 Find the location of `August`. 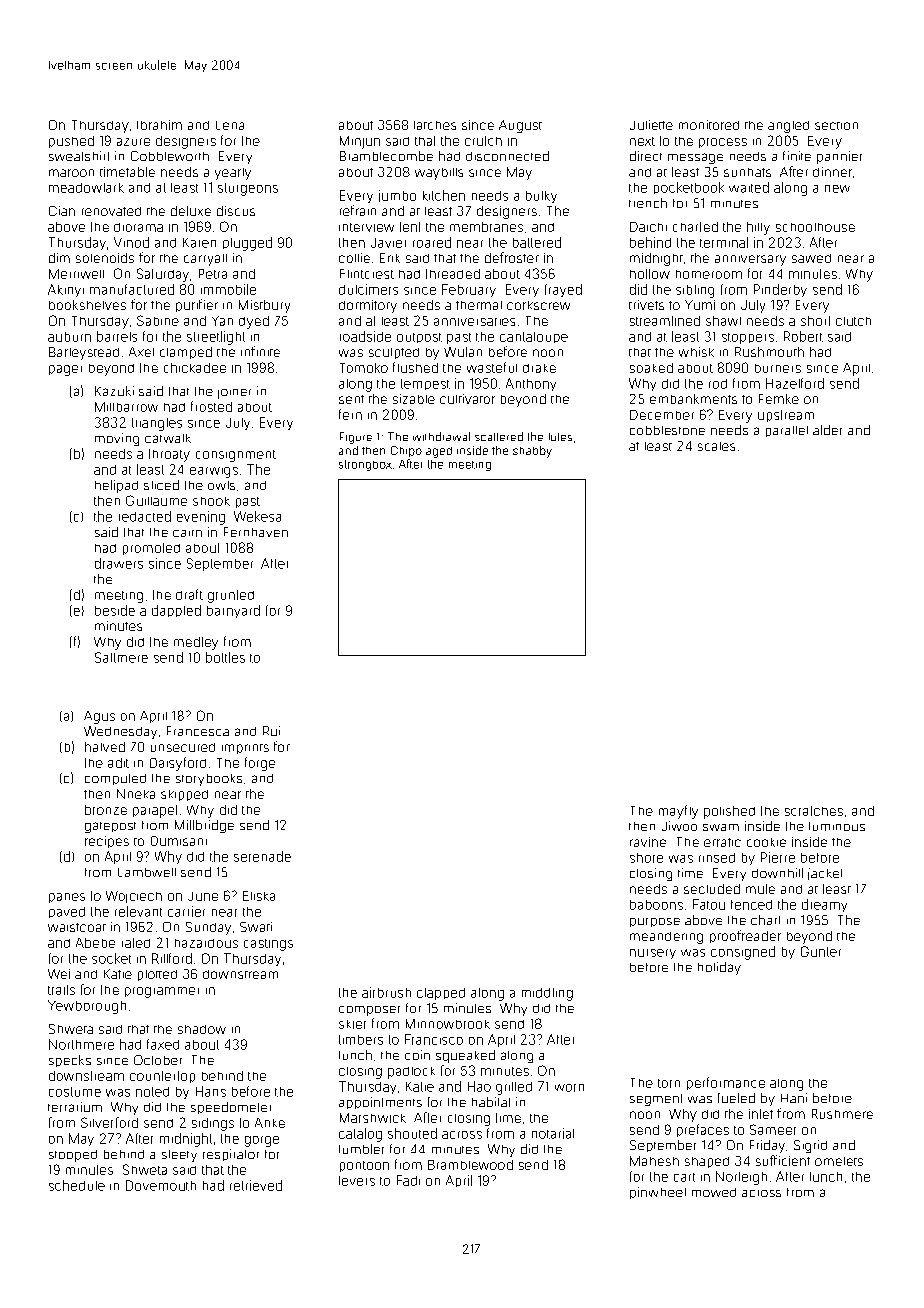

August is located at coordinates (520, 126).
